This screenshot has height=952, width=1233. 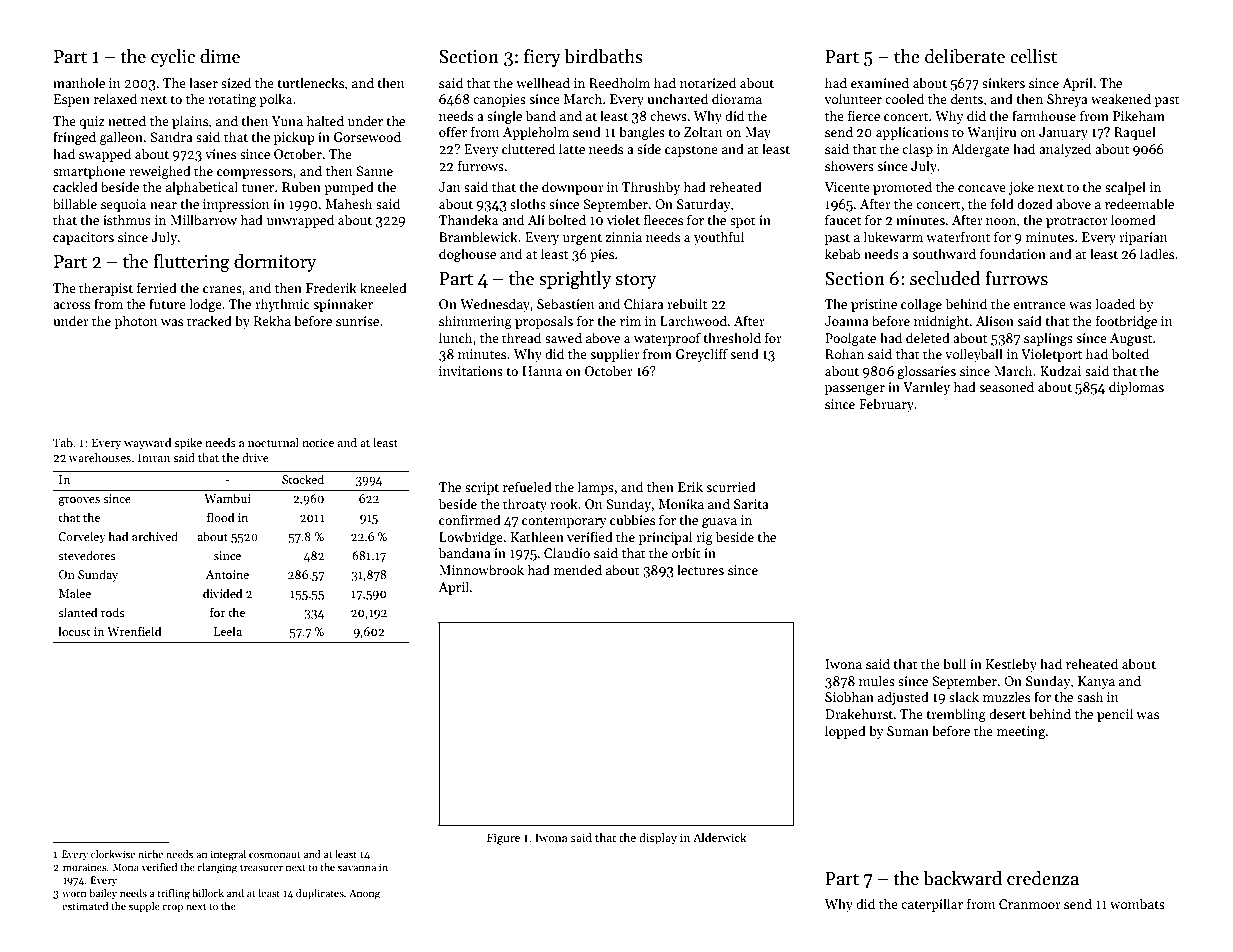 I want to click on backward, so click(x=962, y=878).
